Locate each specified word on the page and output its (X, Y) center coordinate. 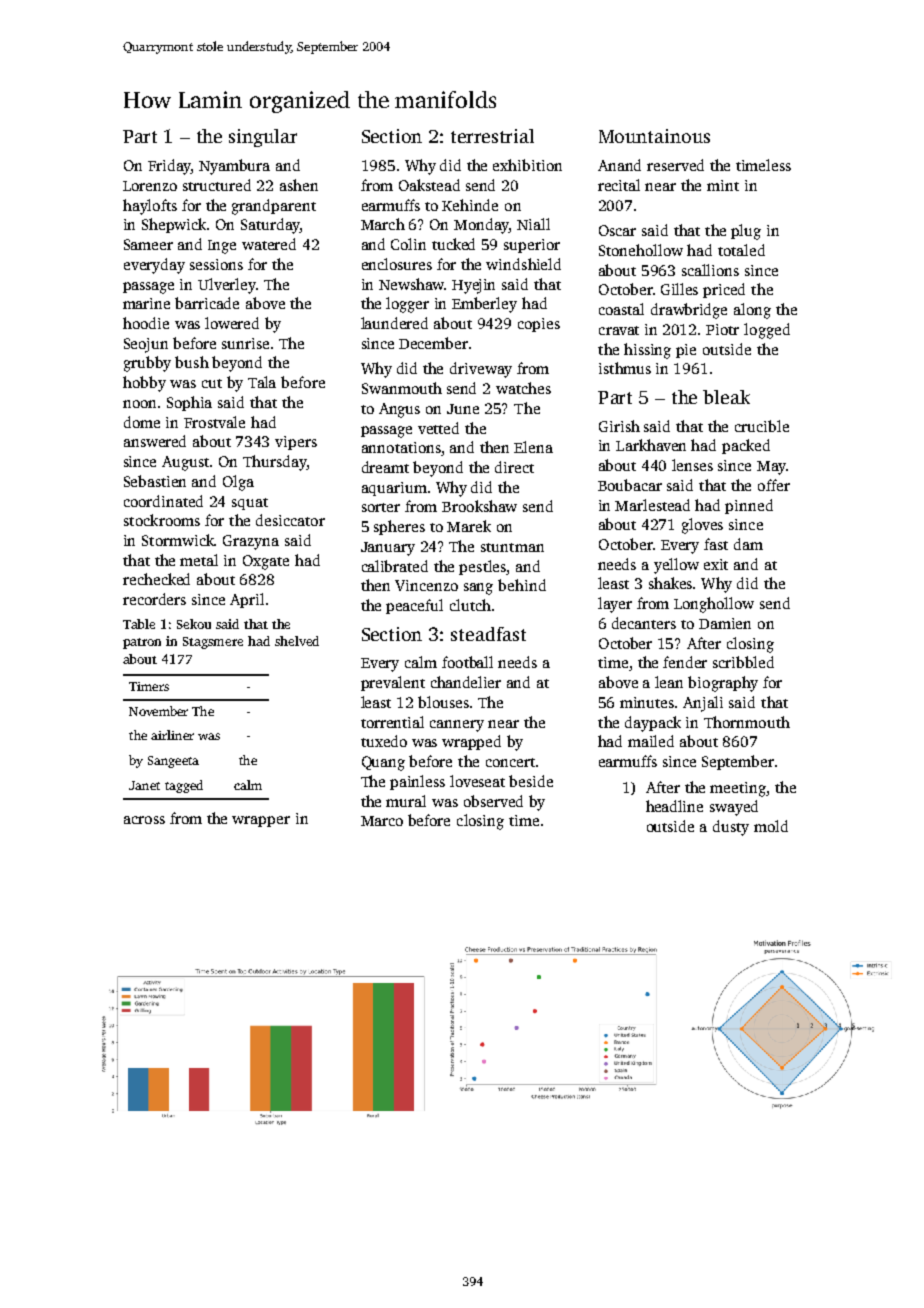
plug (746, 232)
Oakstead (429, 185)
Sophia (189, 403)
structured (217, 185)
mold (771, 826)
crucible (762, 426)
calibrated (395, 566)
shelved (297, 641)
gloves (702, 526)
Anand (619, 165)
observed (493, 801)
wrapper (261, 821)
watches (523, 388)
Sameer (148, 244)
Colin (408, 244)
